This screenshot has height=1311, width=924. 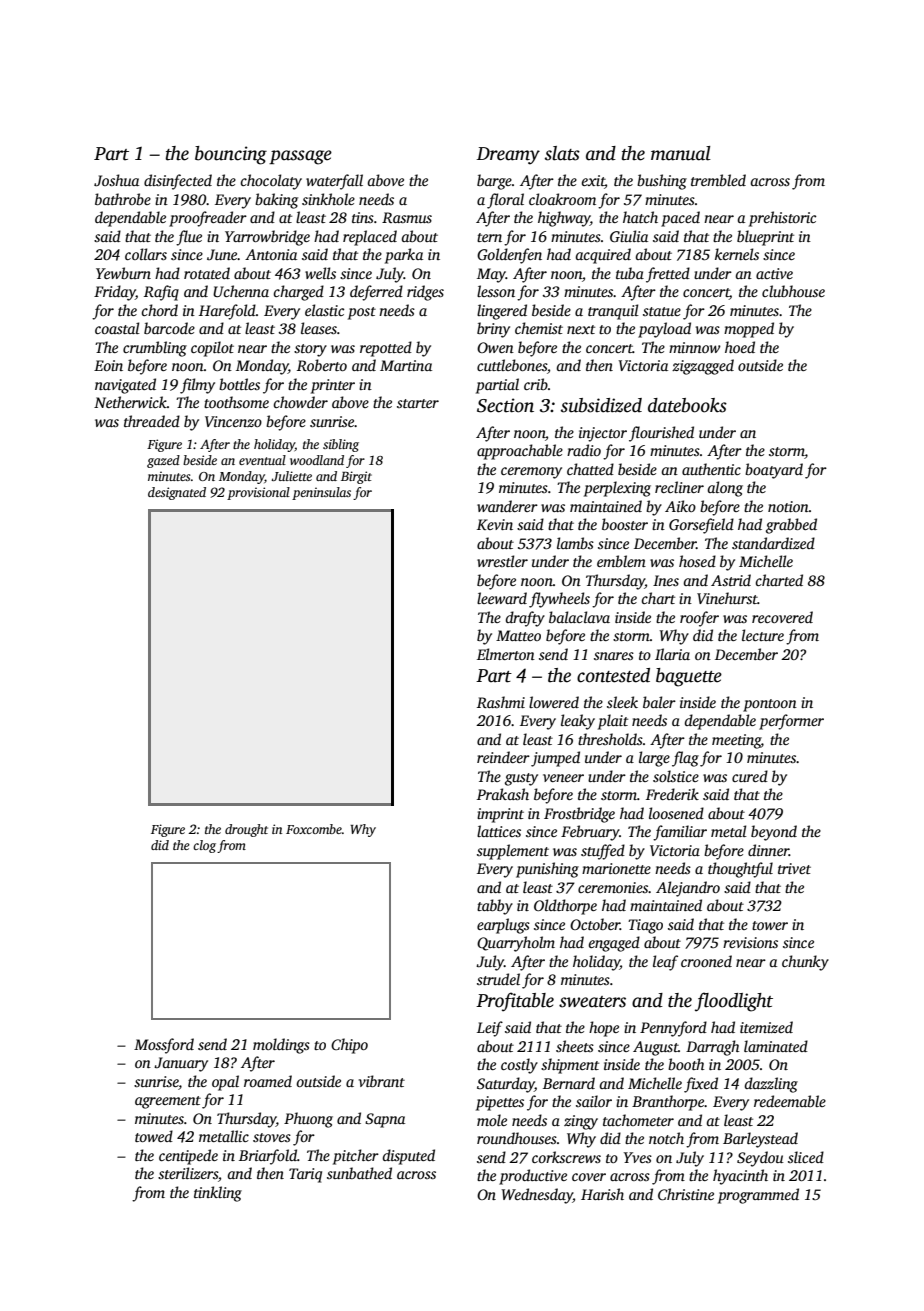 What do you see at coordinates (321, 493) in the screenshot?
I see `peninsulas` at bounding box center [321, 493].
